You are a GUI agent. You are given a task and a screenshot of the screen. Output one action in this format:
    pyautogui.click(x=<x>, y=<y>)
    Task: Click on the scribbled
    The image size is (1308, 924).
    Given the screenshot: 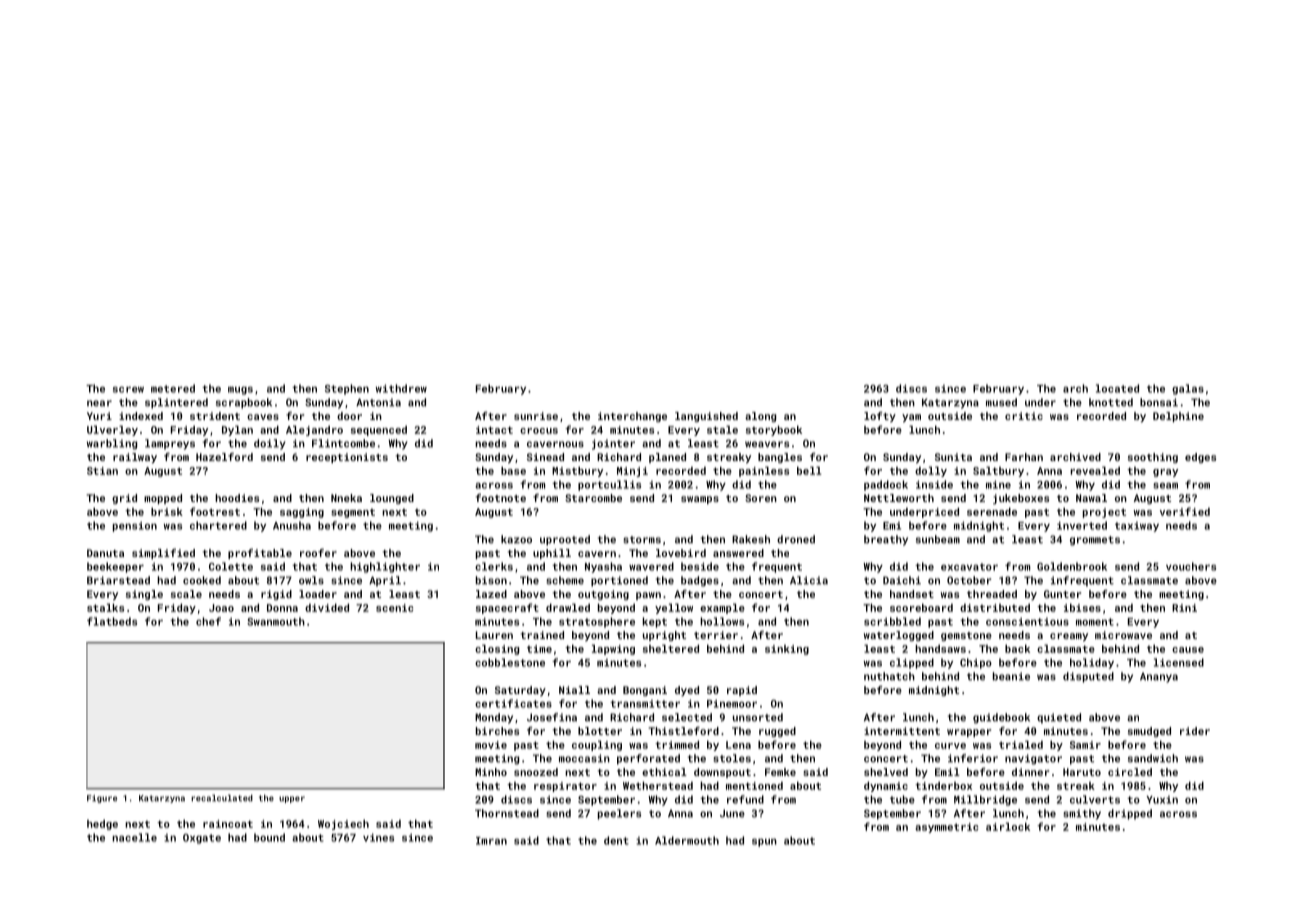 What is the action you would take?
    pyautogui.click(x=892, y=621)
